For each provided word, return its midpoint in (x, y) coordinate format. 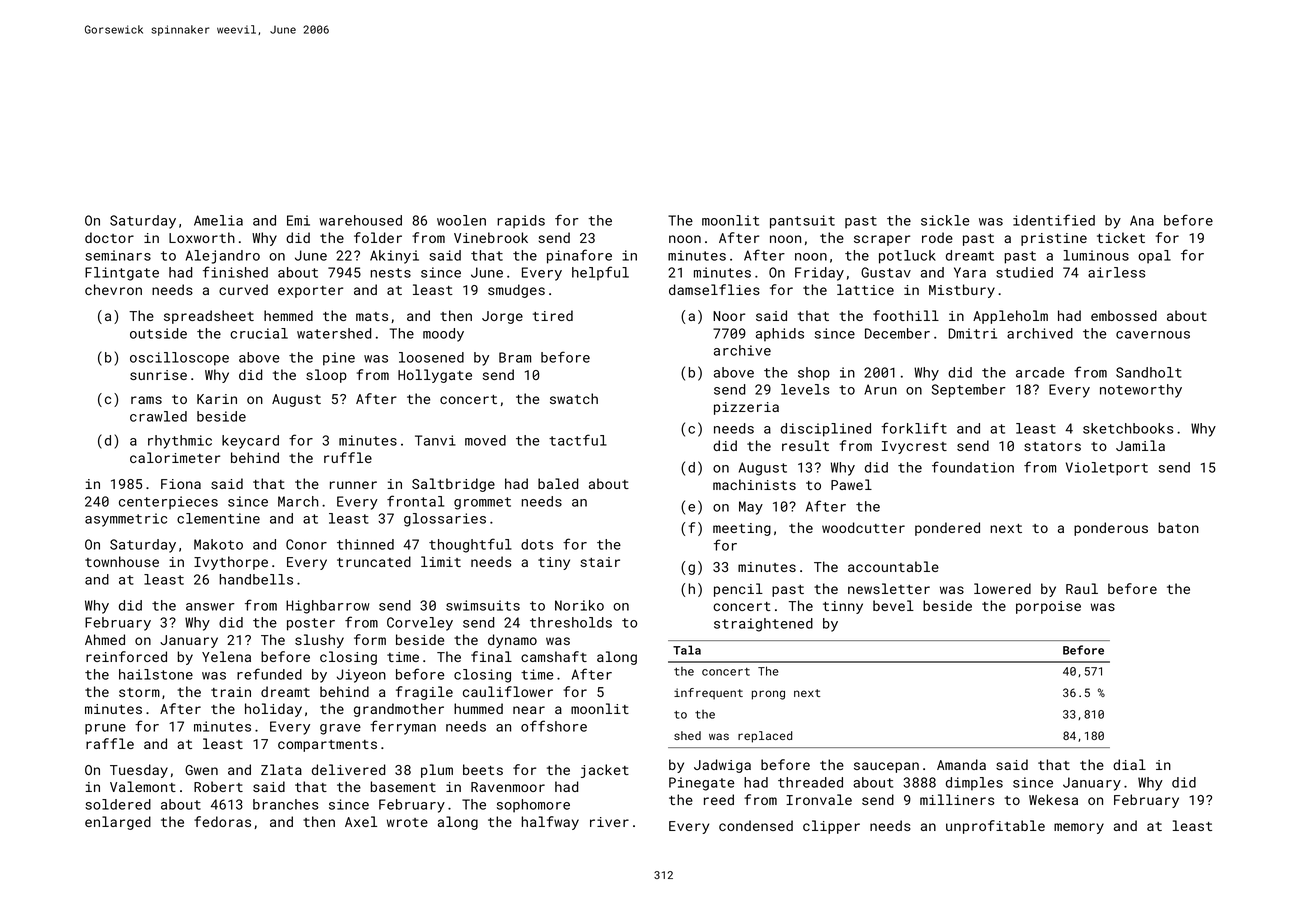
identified (1054, 220)
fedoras (222, 821)
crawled (158, 416)
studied (1024, 272)
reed (719, 799)
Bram (515, 357)
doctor (109, 237)
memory (1079, 828)
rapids (521, 222)
